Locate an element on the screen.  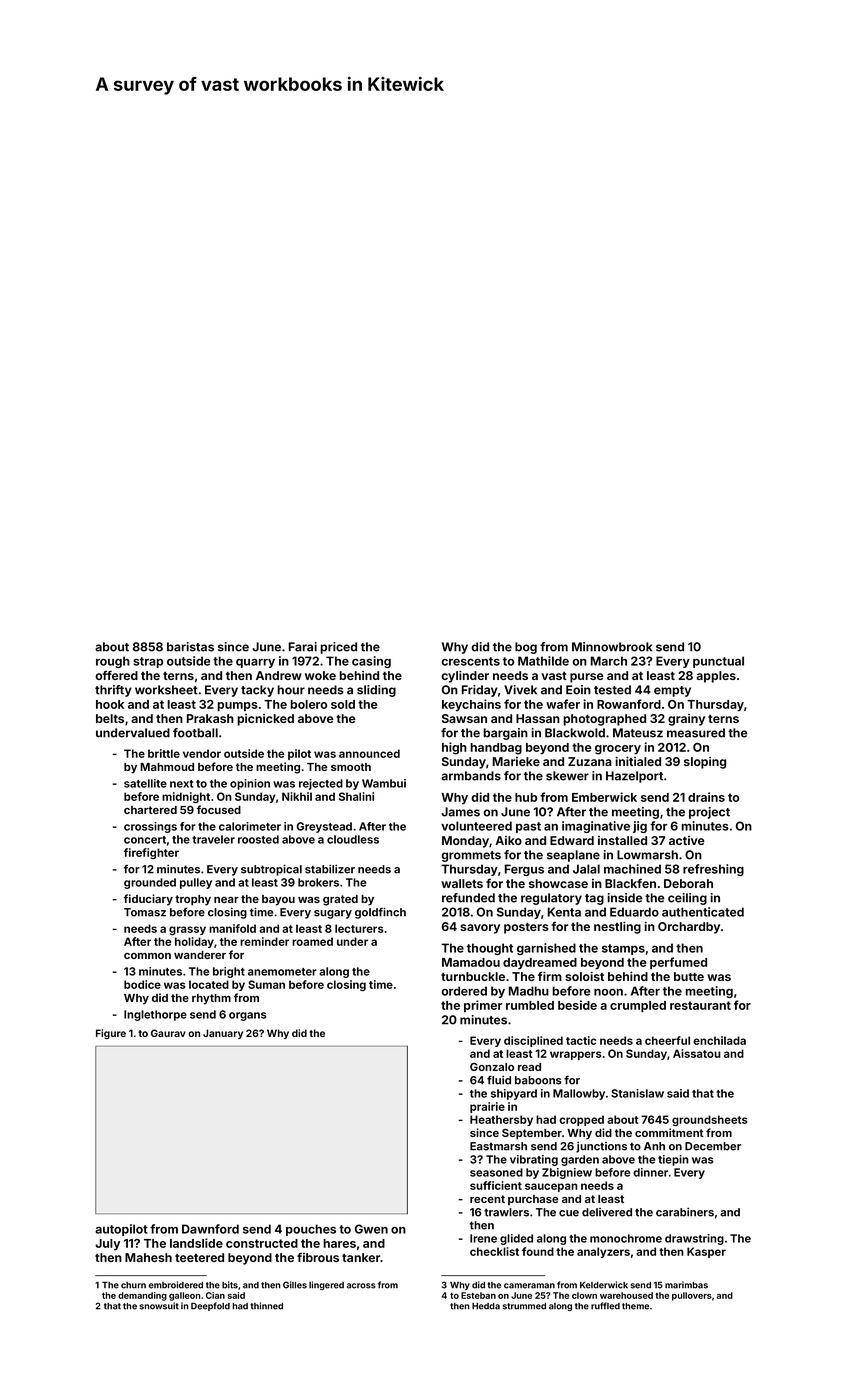
Orchardby is located at coordinates (689, 928).
